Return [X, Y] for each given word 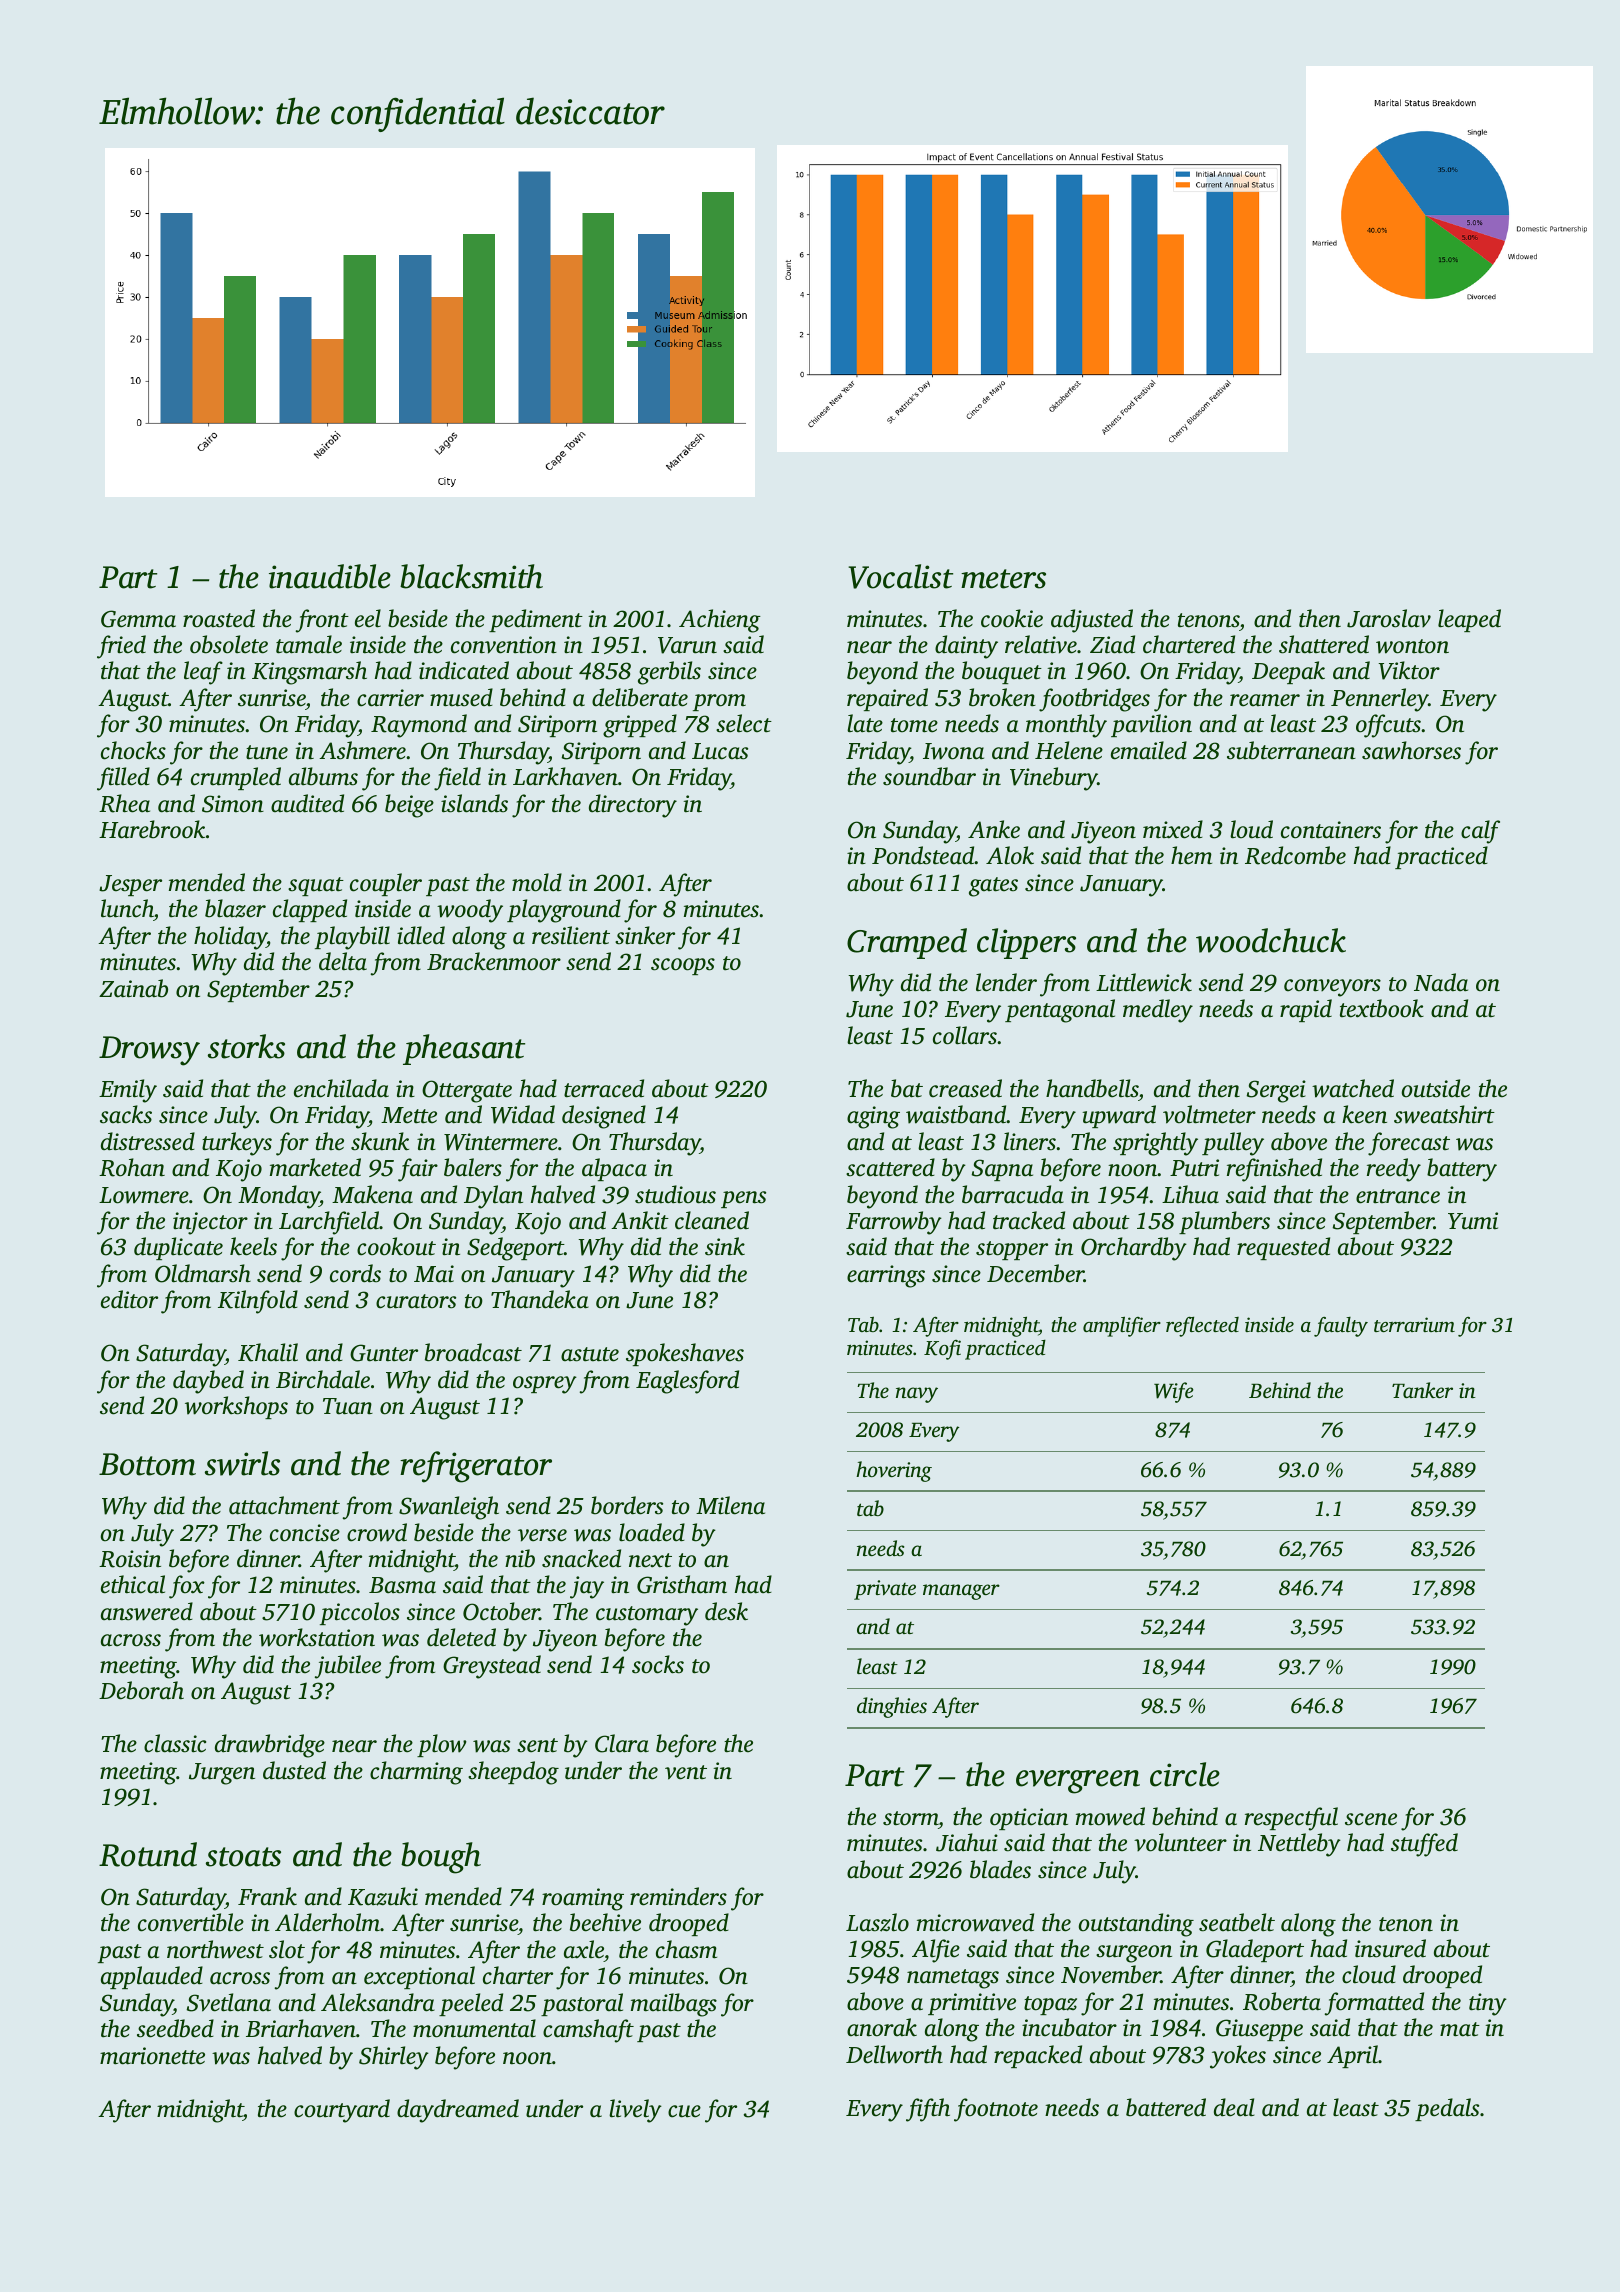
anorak [882, 2027]
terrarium [1414, 1324]
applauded [152, 1977]
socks [658, 1664]
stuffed [1424, 1845]
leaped [1469, 620]
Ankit [640, 1220]
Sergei [1276, 1091]
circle [1185, 1774]
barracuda [1013, 1194]
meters [1003, 579]
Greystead [492, 1667]
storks [246, 1046]
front [322, 621]
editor [129, 1299]
